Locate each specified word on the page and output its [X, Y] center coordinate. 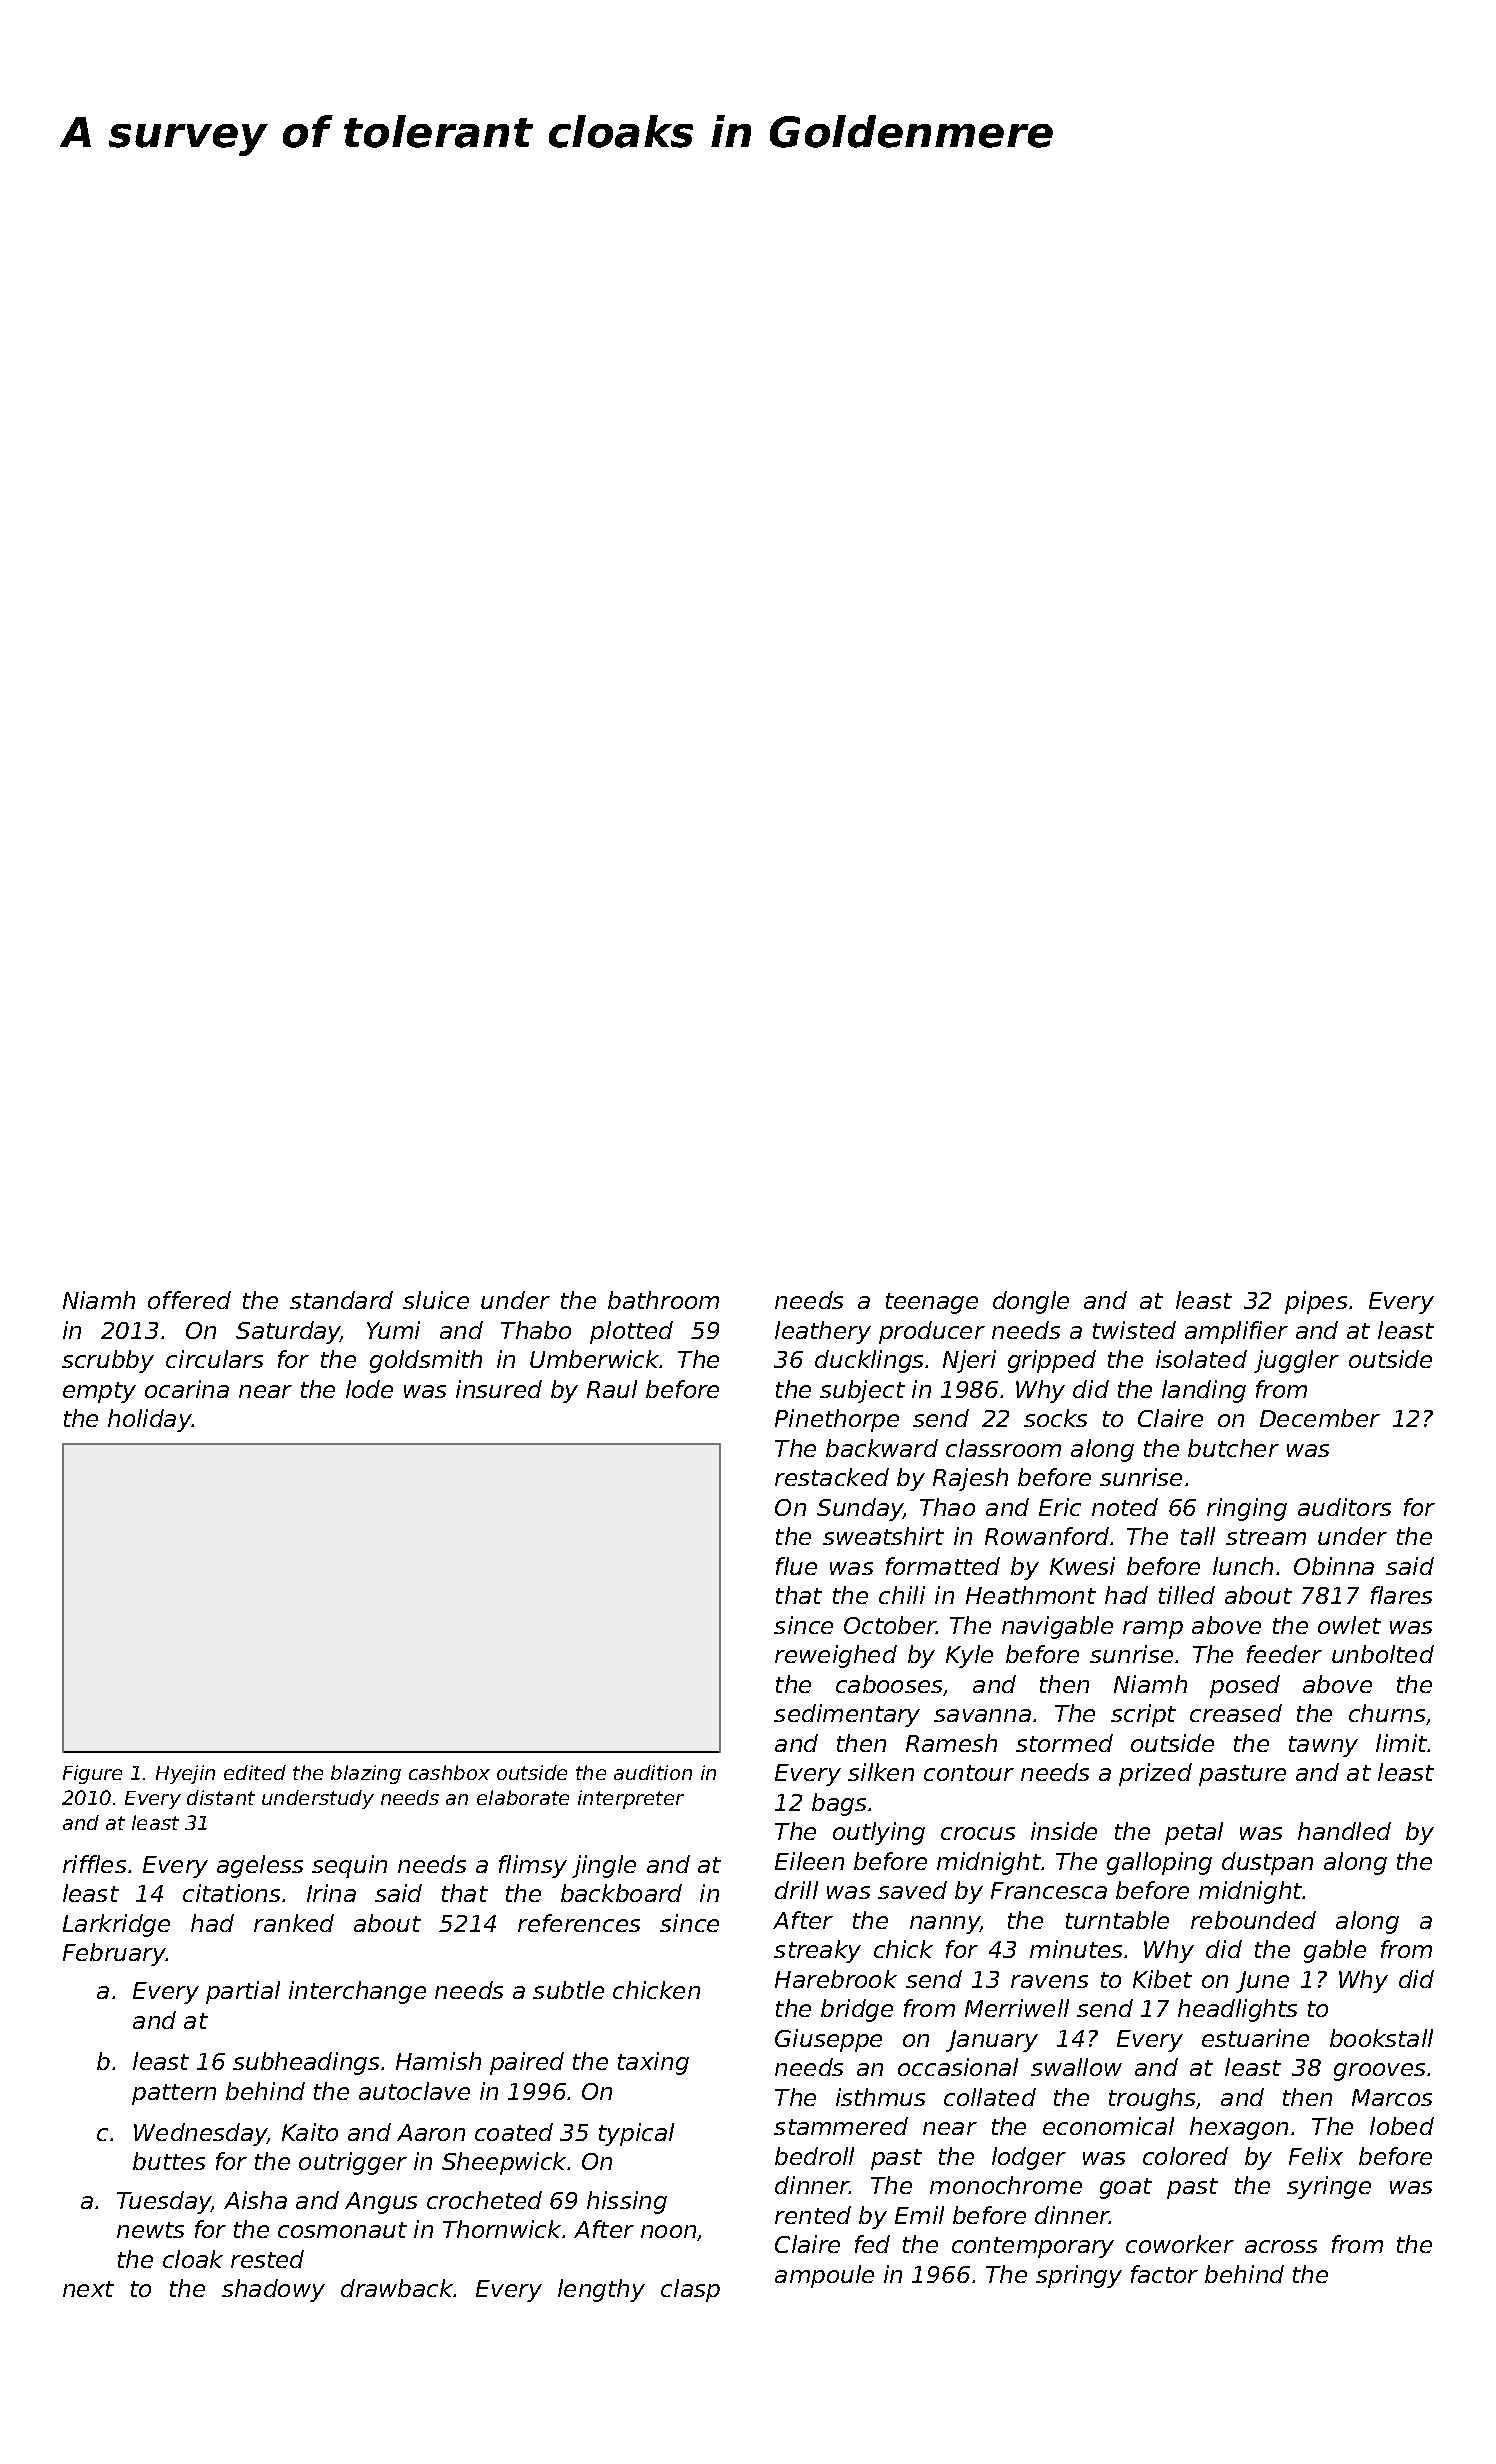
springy [1079, 2276]
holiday [150, 1420]
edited [255, 1772]
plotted [631, 1332]
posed [1245, 1686]
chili [902, 1595]
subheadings [306, 2063]
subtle [568, 1990]
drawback [397, 2288]
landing [1204, 1391]
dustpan [1267, 1863]
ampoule [824, 2276]
